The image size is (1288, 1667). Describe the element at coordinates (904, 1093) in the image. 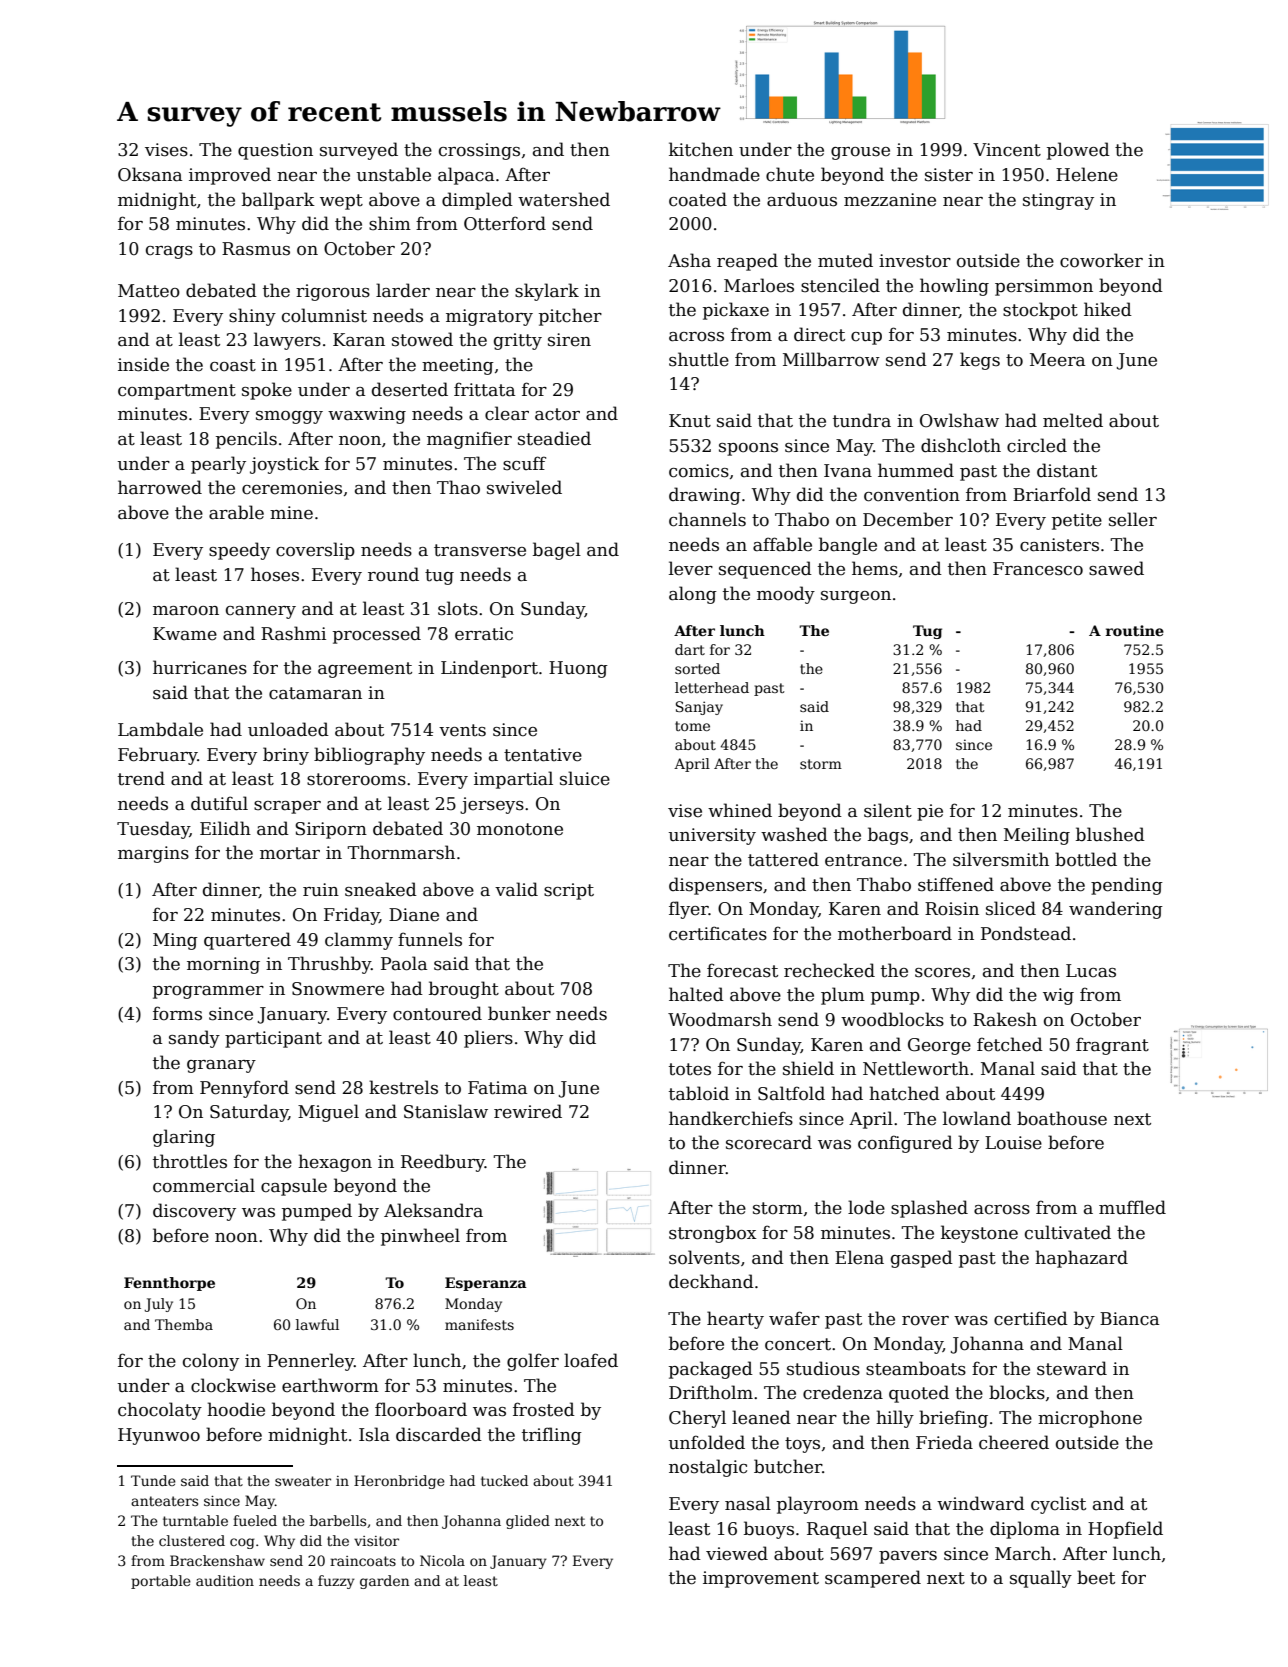

I see `hatched` at that location.
